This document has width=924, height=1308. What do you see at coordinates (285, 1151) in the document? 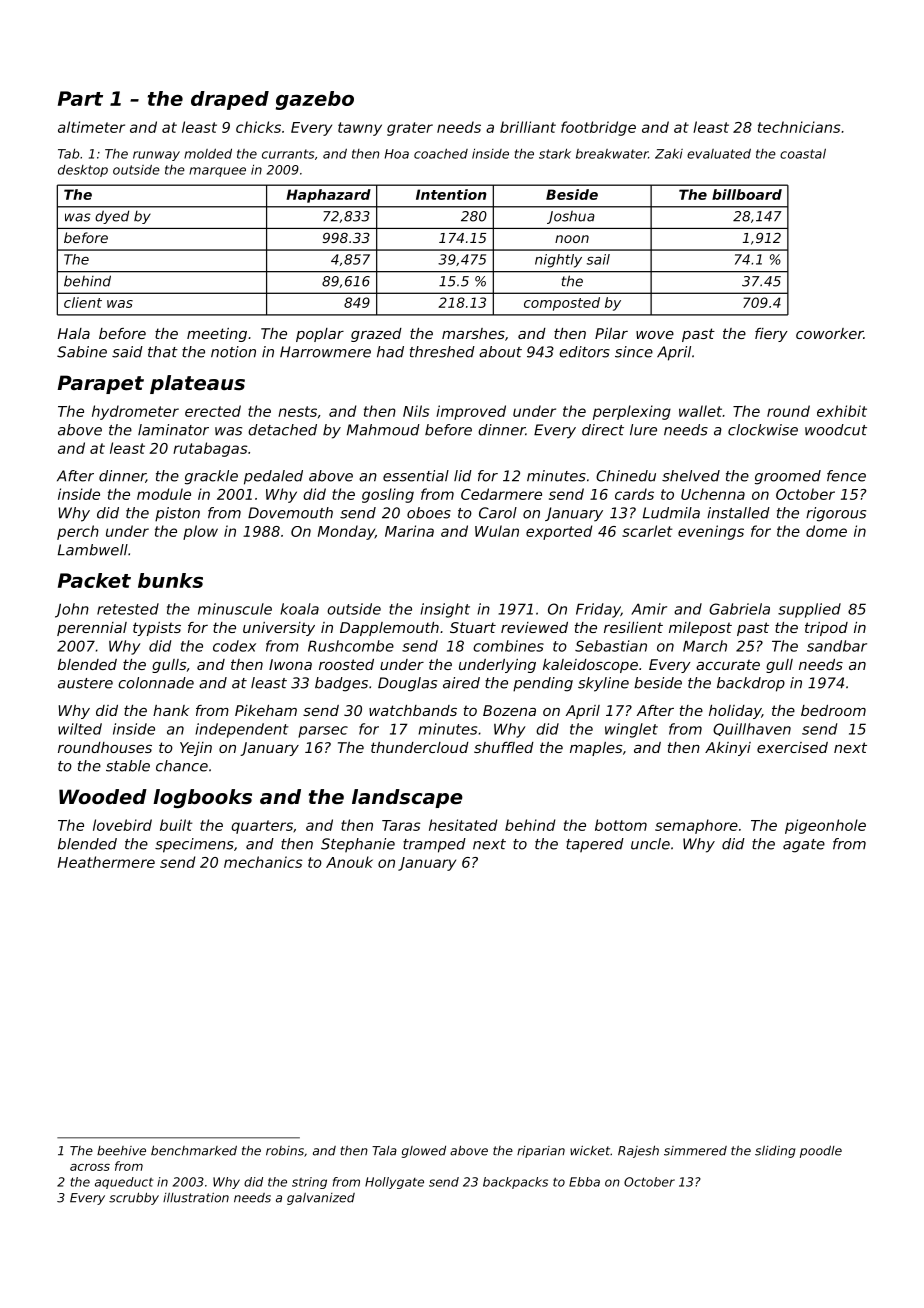
I see `robins` at bounding box center [285, 1151].
